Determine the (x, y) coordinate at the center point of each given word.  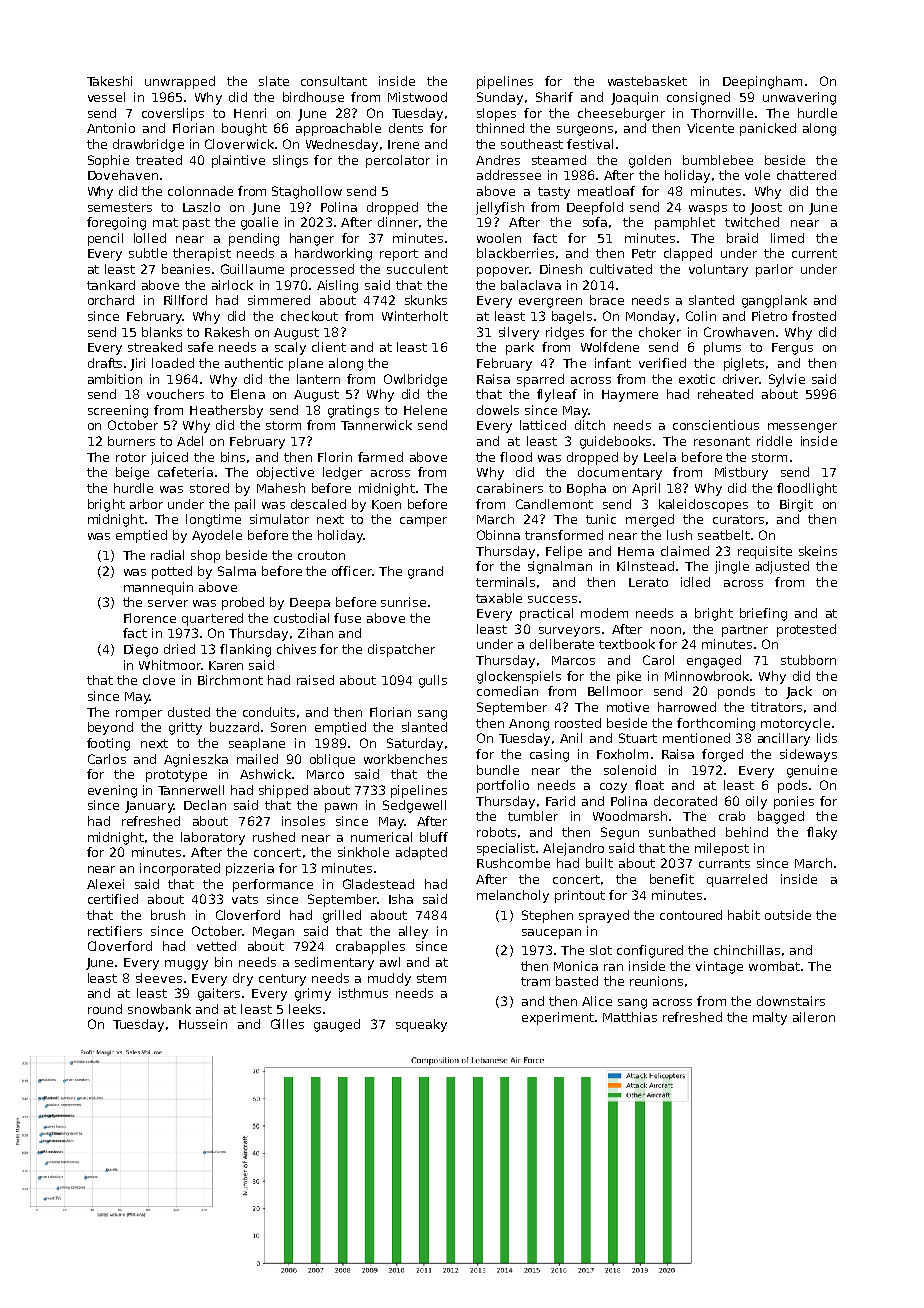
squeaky (421, 1025)
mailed (257, 759)
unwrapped (180, 82)
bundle (498, 770)
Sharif (554, 97)
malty (770, 1018)
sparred (540, 380)
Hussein (203, 1024)
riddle (774, 441)
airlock (232, 285)
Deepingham (762, 82)
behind (747, 832)
